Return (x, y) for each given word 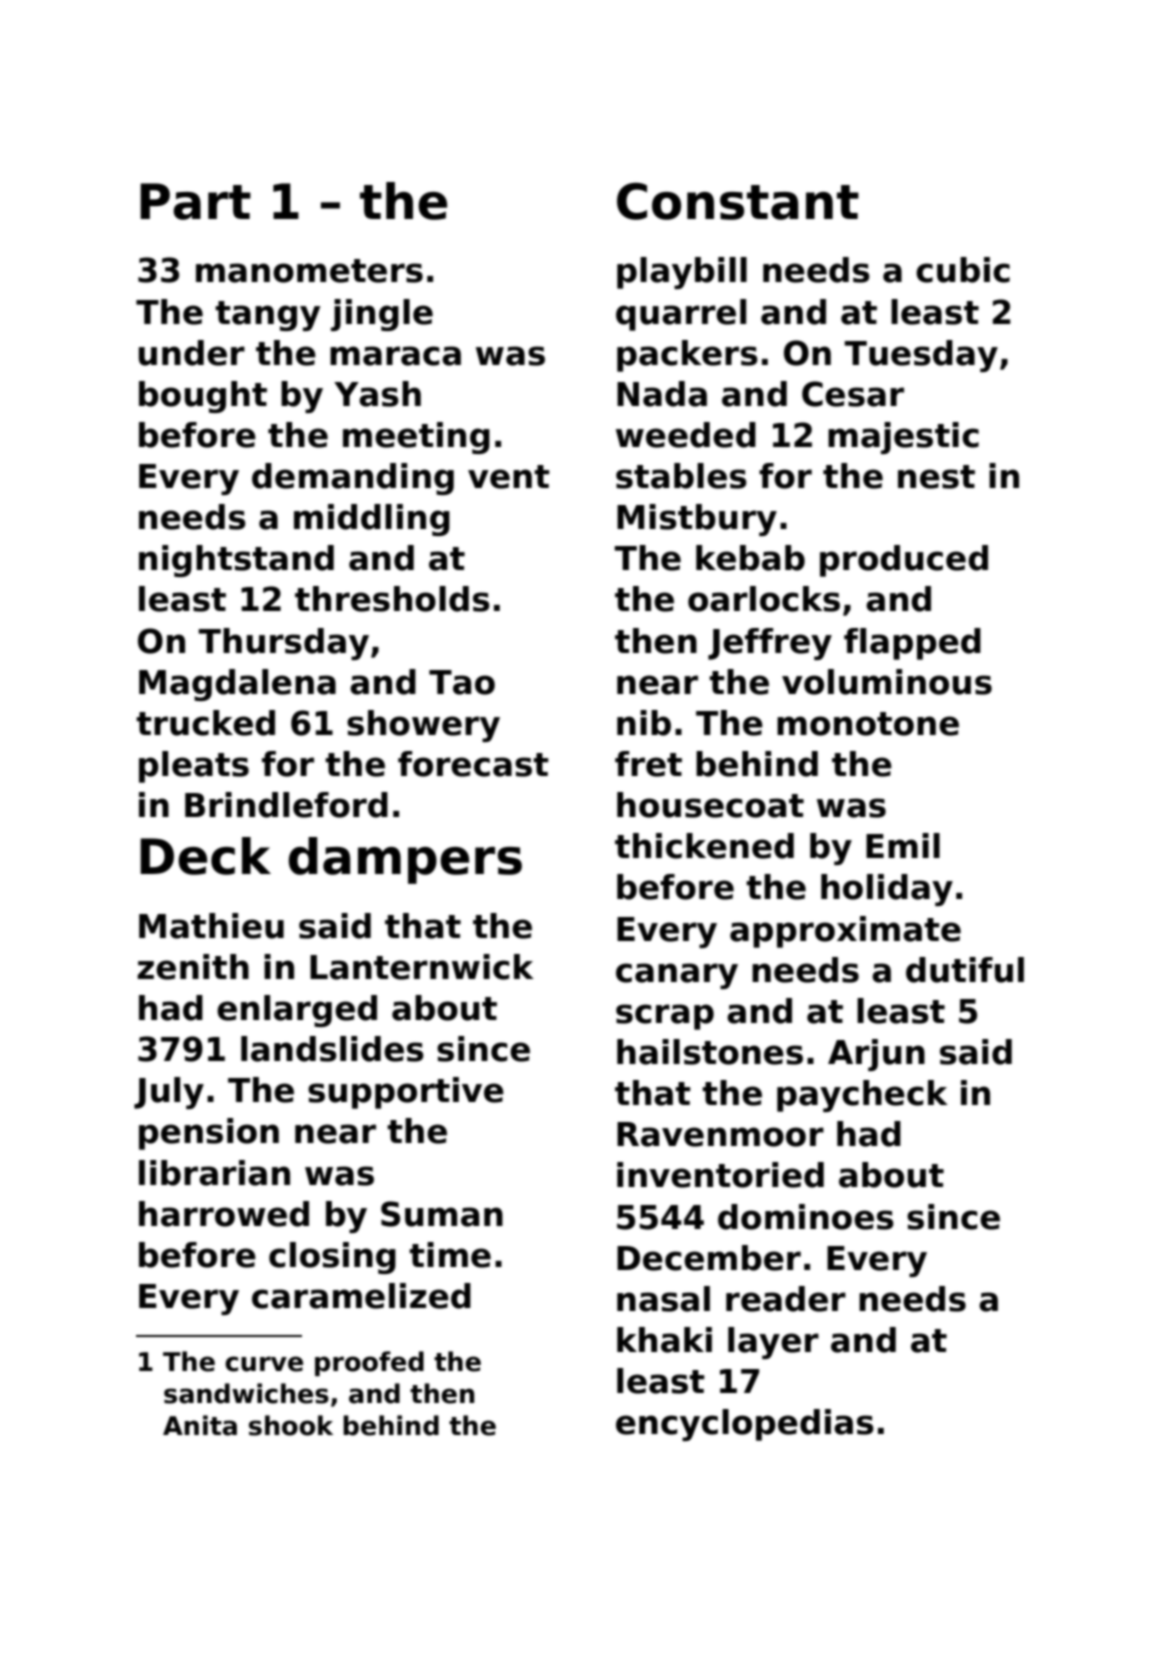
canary (677, 976)
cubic (963, 270)
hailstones (710, 1052)
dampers (405, 860)
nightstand (236, 561)
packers (687, 356)
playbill (682, 273)
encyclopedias (745, 1425)
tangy (267, 316)
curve (264, 1364)
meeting (416, 438)
